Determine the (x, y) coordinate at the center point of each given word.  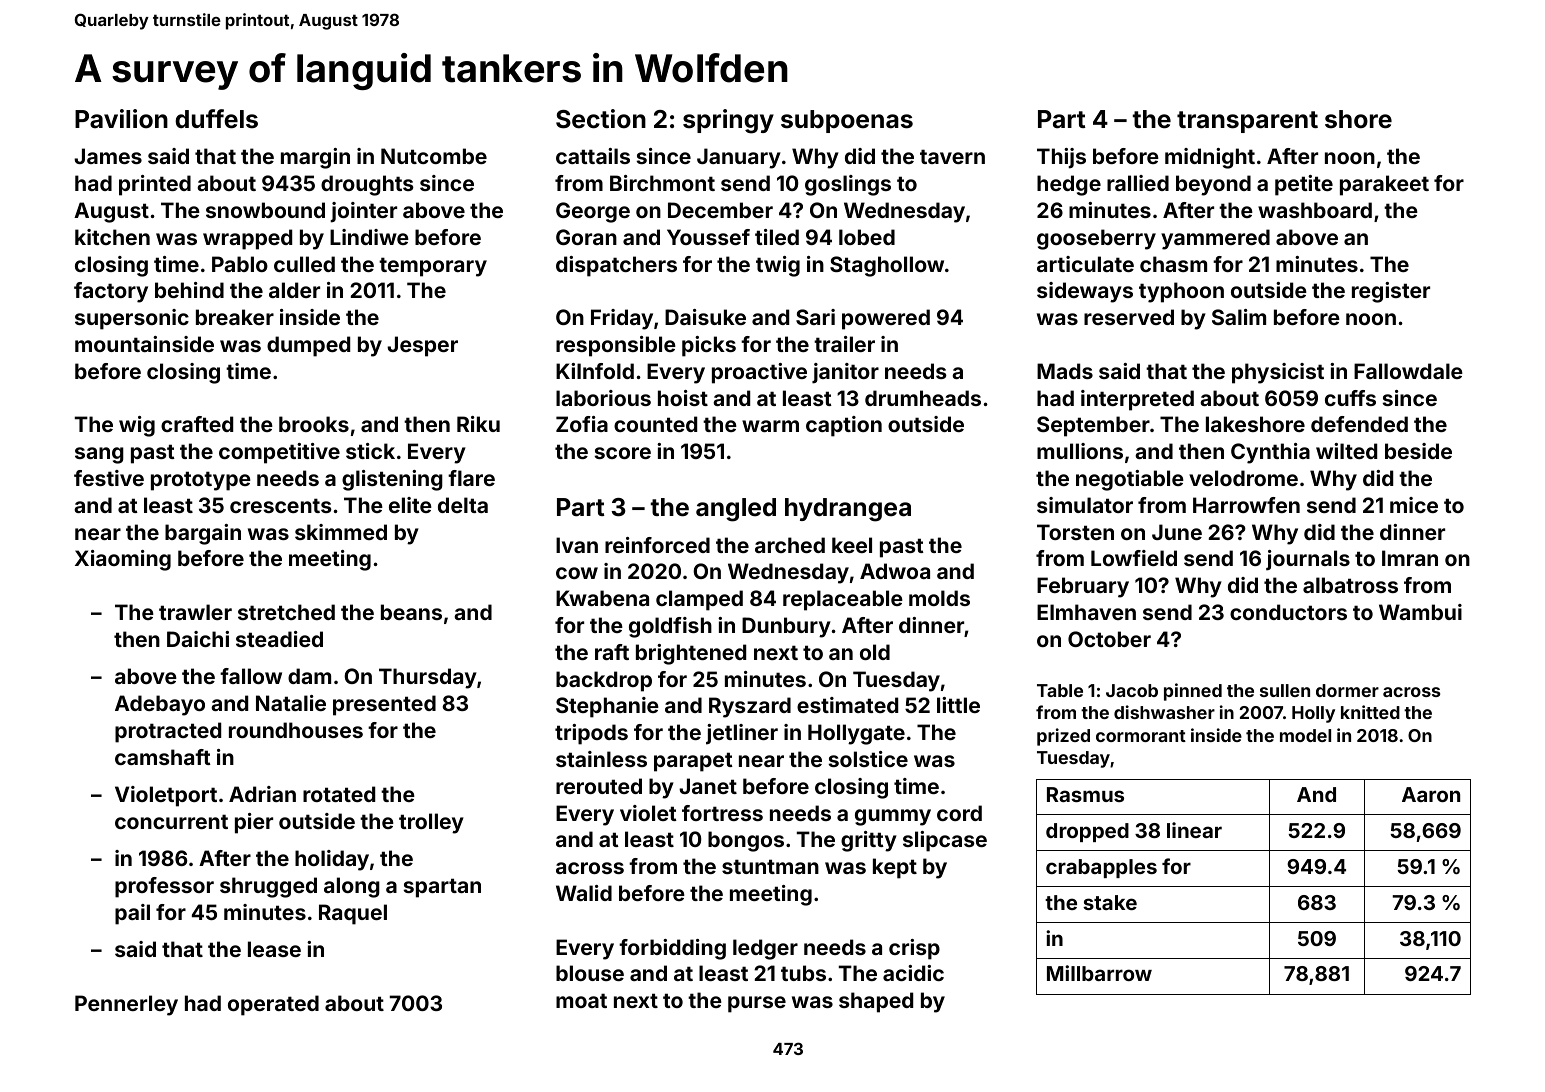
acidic (913, 973)
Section (601, 119)
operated (273, 1005)
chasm (1173, 264)
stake (1110, 902)
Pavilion (121, 118)
